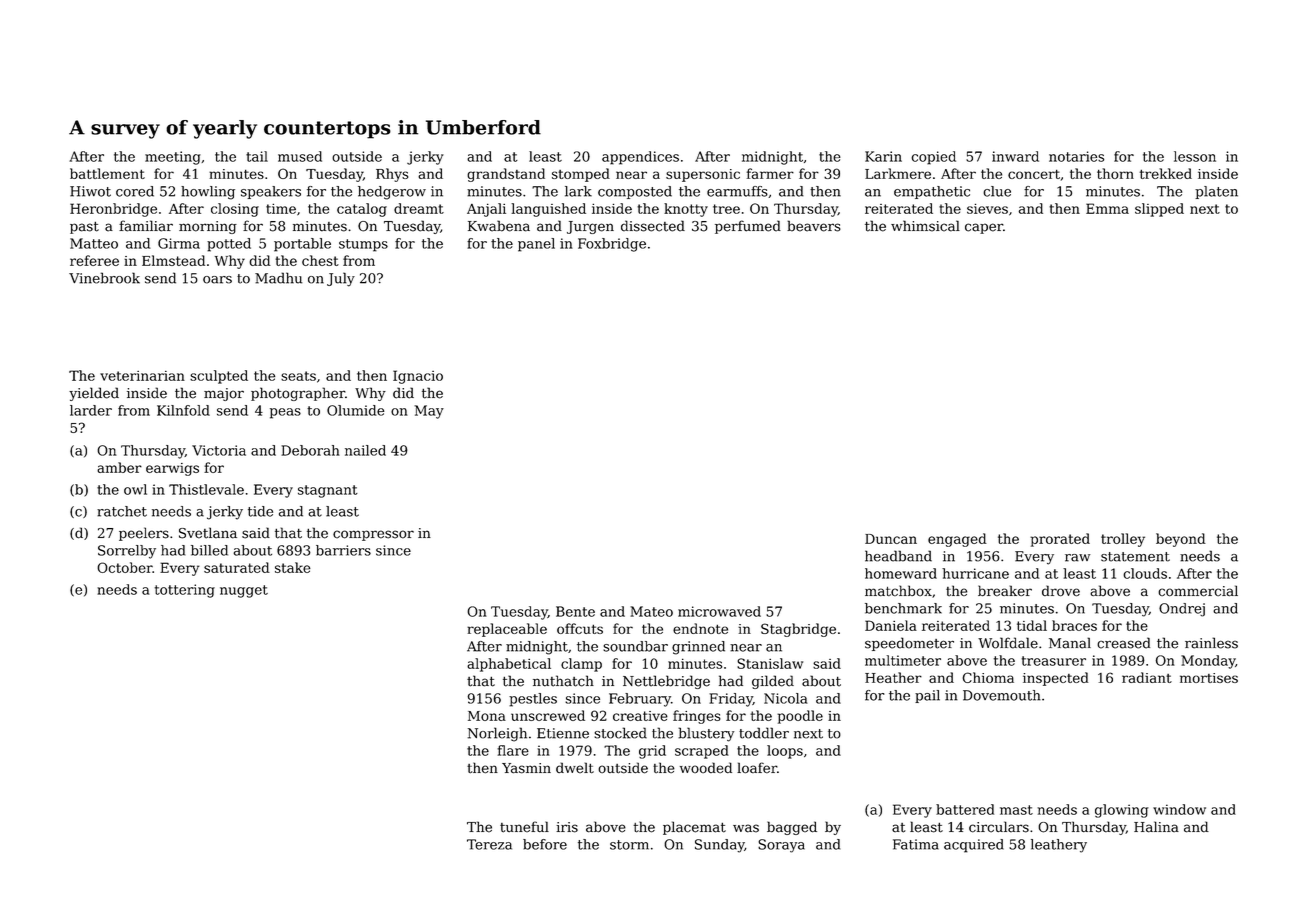 The width and height of the screenshot is (1308, 924). What do you see at coordinates (185, 591) in the screenshot?
I see `tottering` at bounding box center [185, 591].
